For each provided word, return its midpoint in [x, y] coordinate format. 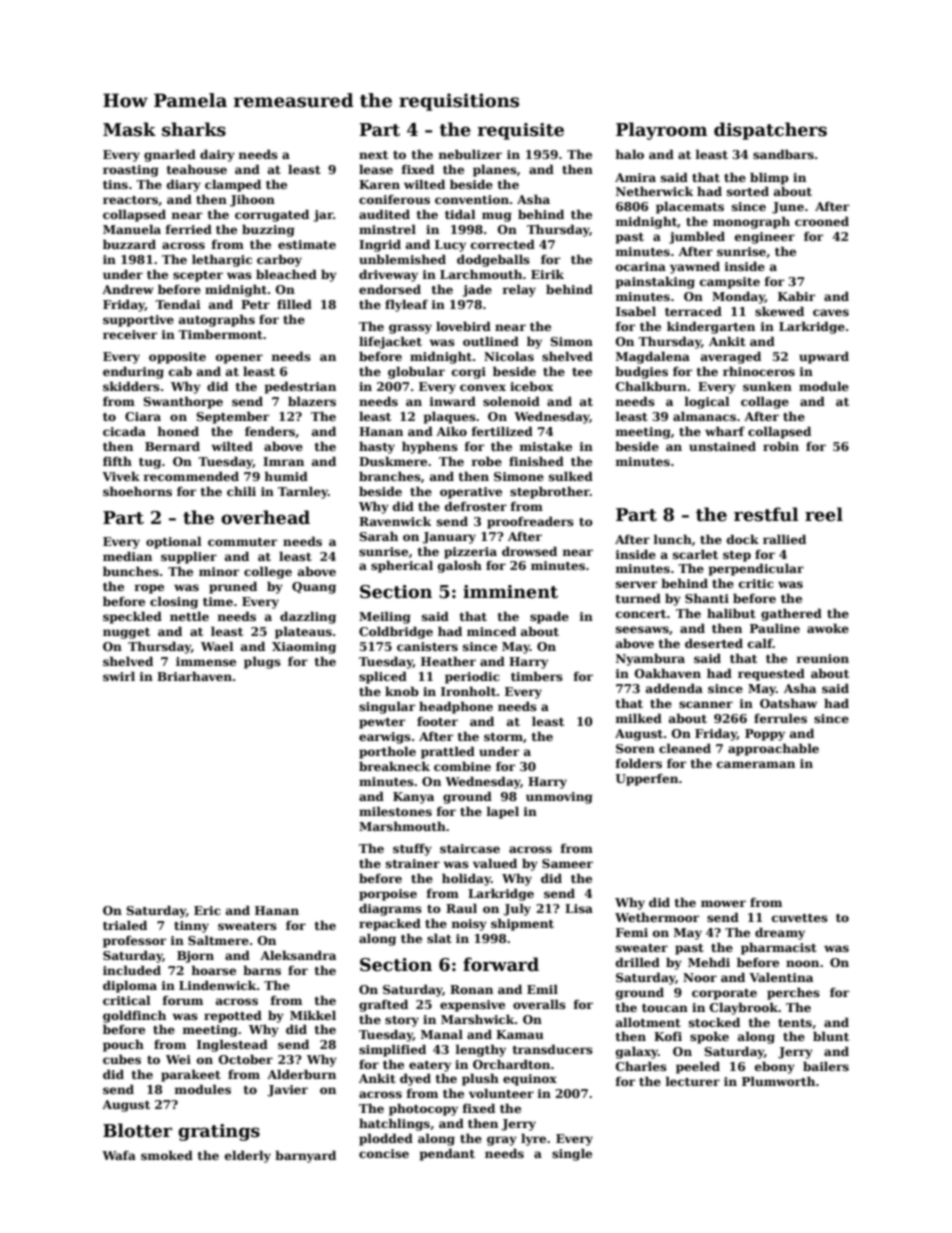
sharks [194, 129]
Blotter [137, 1130]
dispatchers [770, 131]
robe [486, 461]
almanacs [704, 416]
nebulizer [470, 154]
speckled [132, 617]
